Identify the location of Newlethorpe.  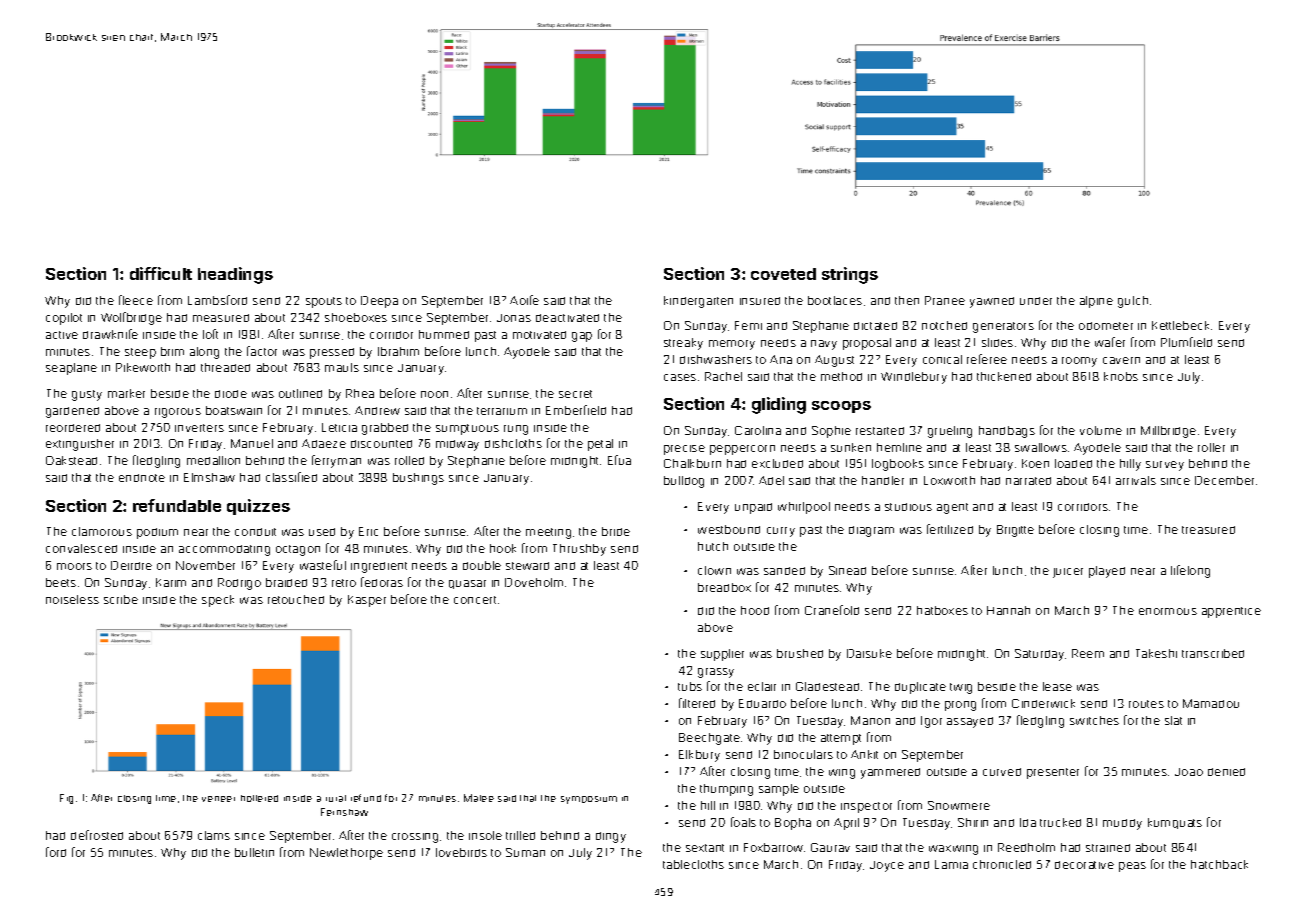
(346, 854).
